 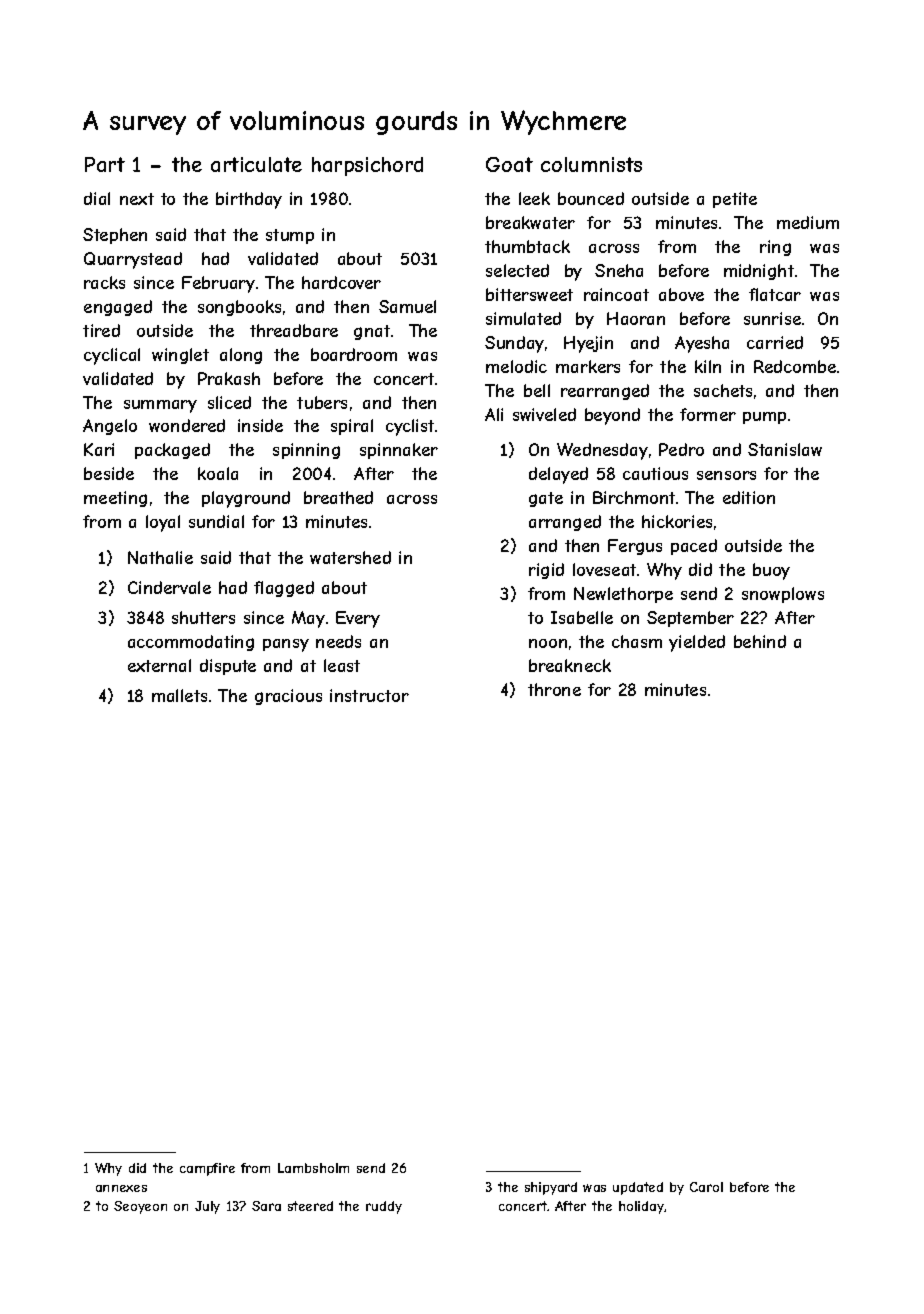 What do you see at coordinates (172, 451) in the image?
I see `packaged` at bounding box center [172, 451].
